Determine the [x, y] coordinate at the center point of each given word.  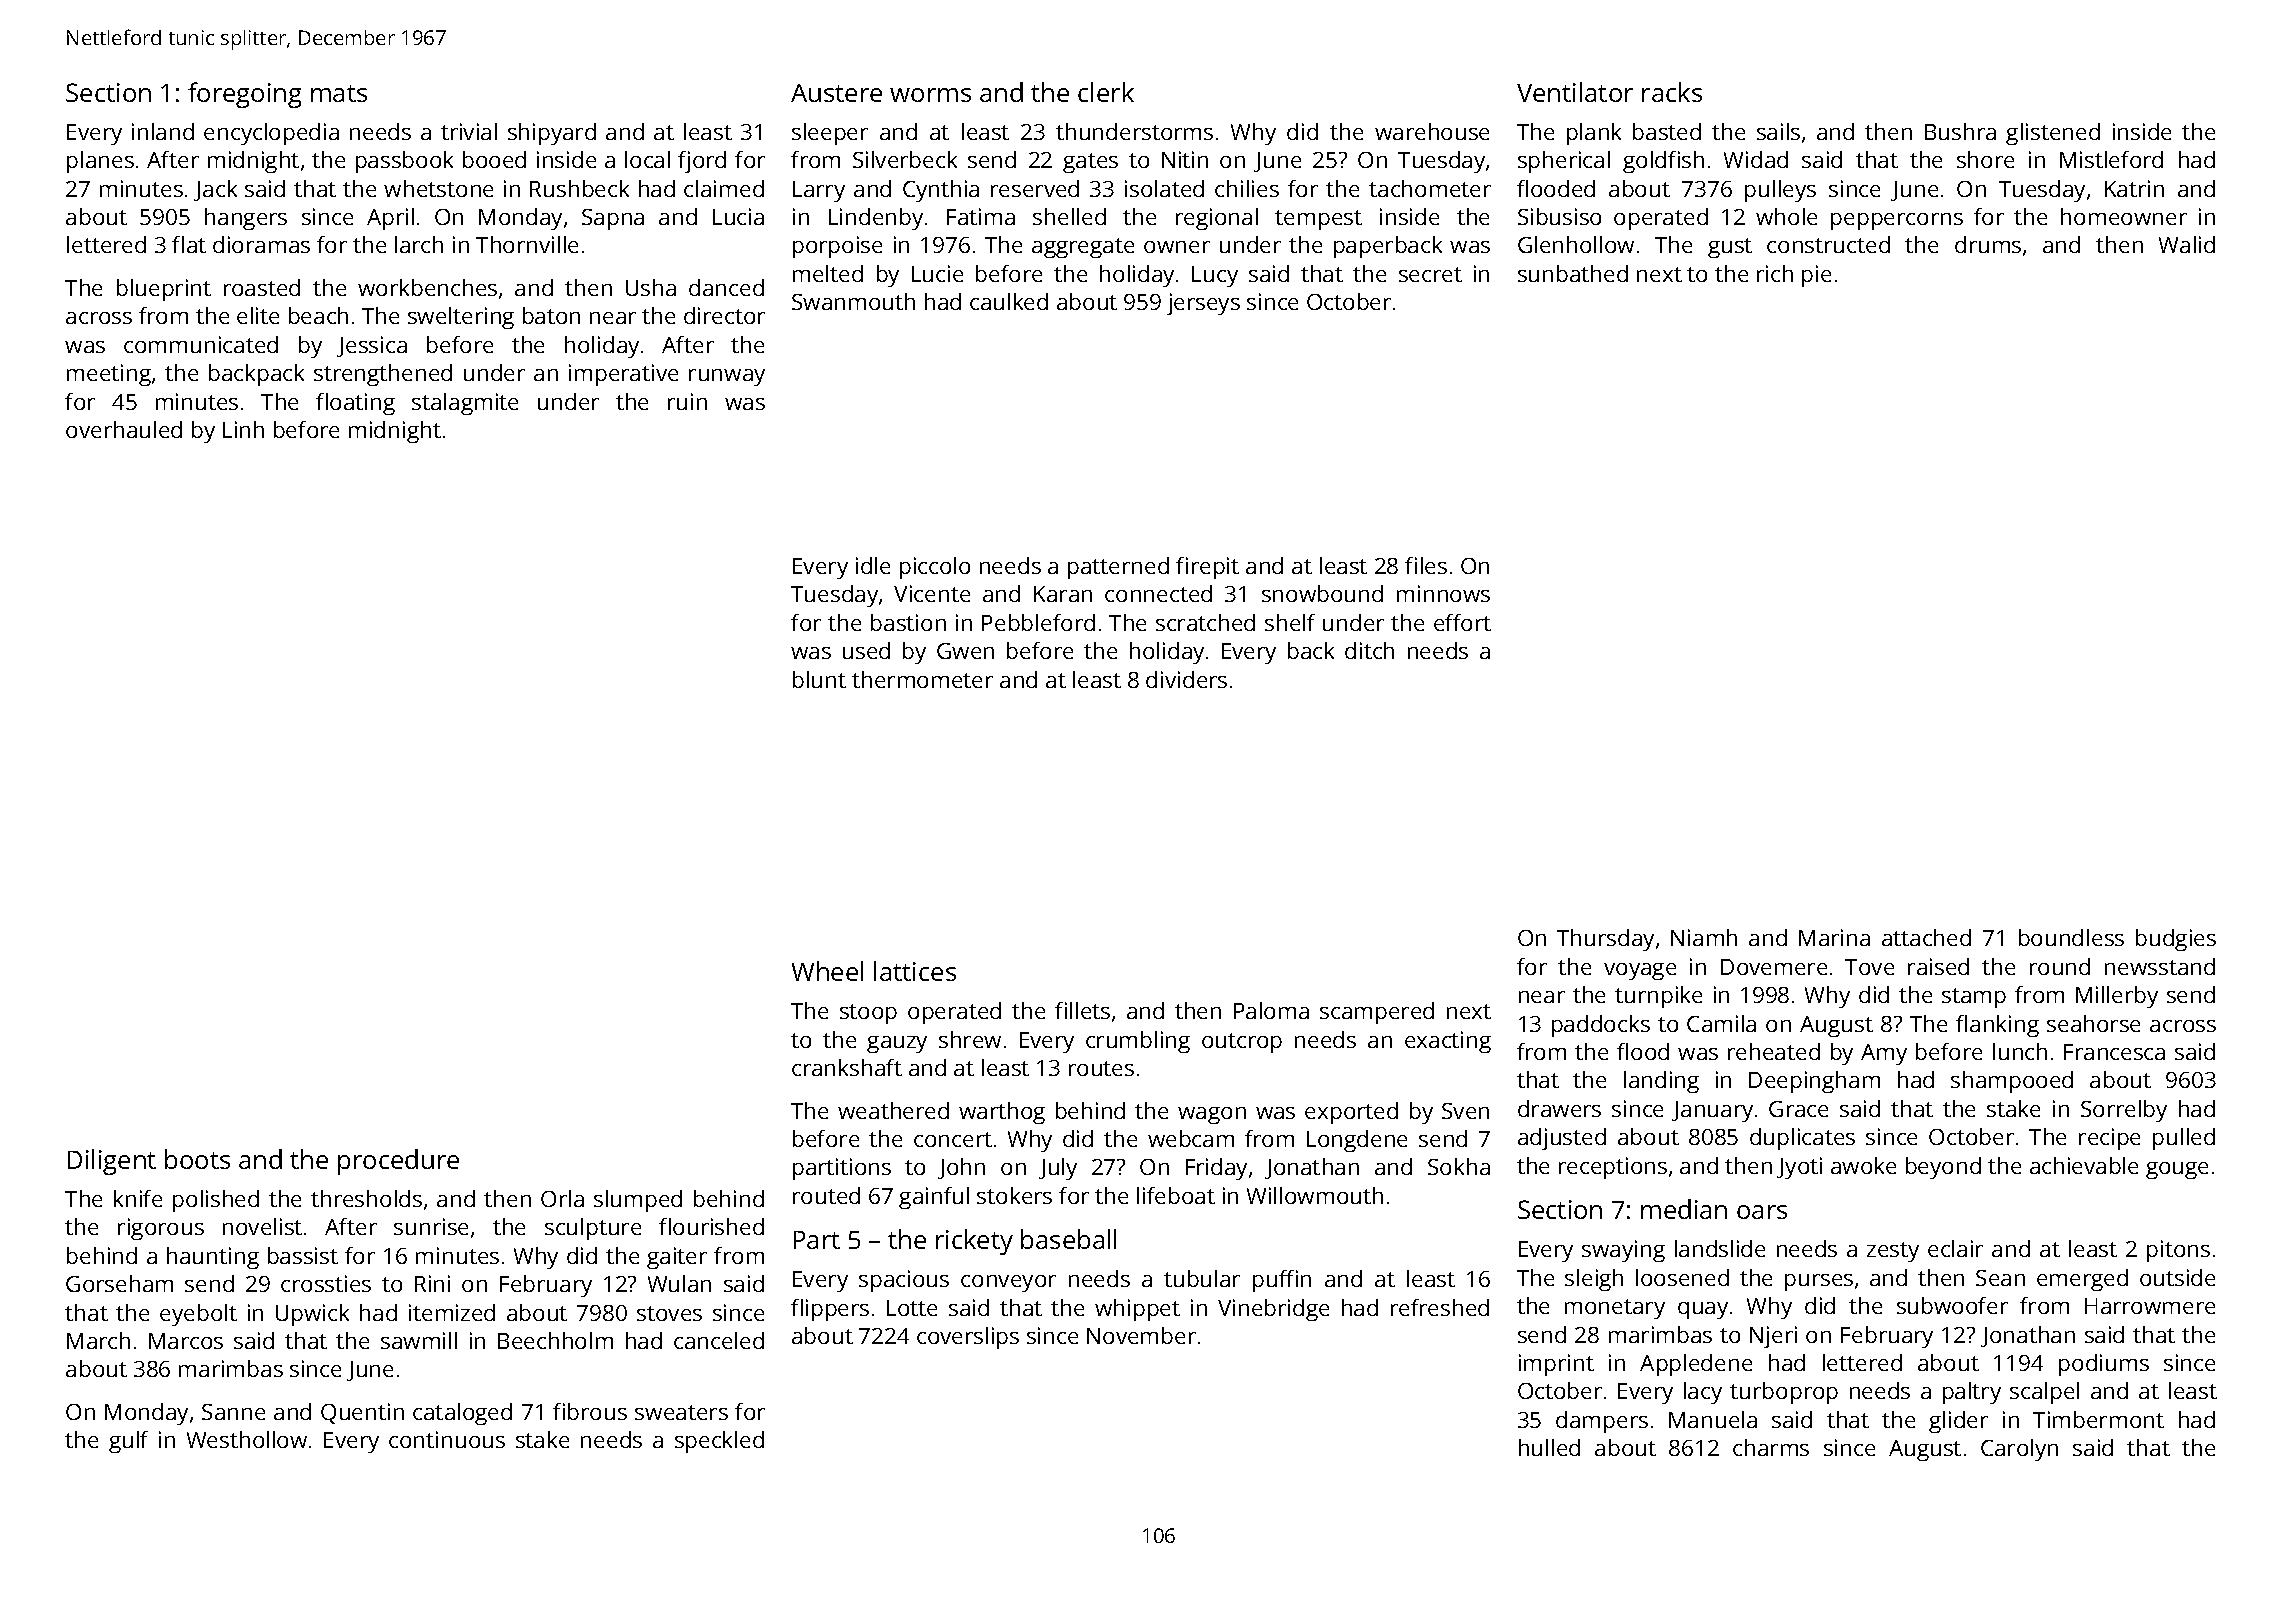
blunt [819, 679]
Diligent [112, 1162]
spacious [904, 1281]
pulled [2184, 1139]
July [1058, 1169]
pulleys [1780, 191]
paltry [1972, 1393]
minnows [1443, 593]
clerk [1106, 92]
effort [1462, 622]
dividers [1186, 679]
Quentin [362, 1413]
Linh [243, 429]
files [1426, 565]
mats [339, 93]
